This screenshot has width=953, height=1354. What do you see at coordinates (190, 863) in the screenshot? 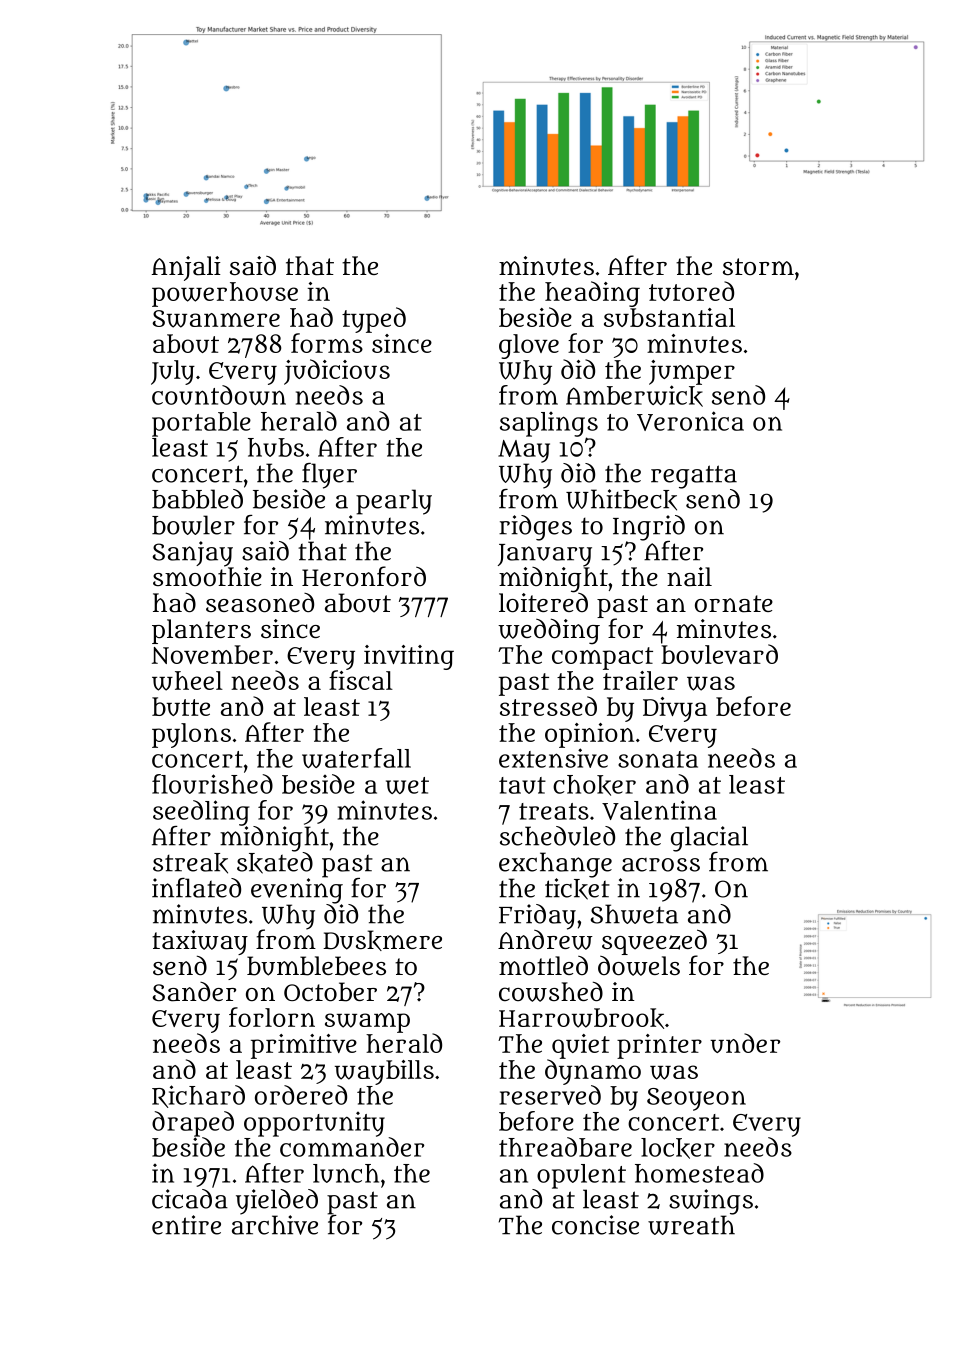
I see `streak` at bounding box center [190, 863].
